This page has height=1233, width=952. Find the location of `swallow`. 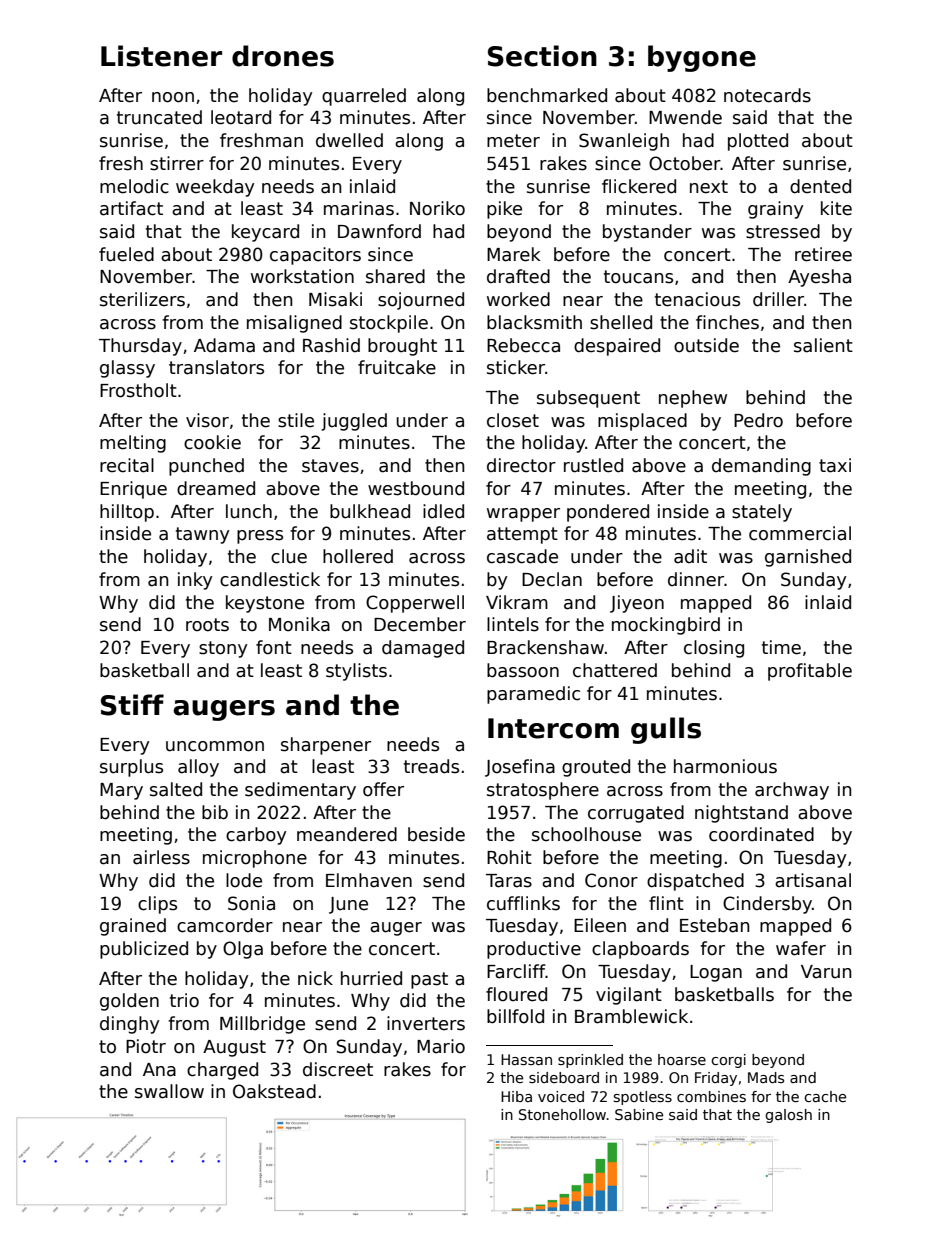

swallow is located at coordinates (169, 1091).
